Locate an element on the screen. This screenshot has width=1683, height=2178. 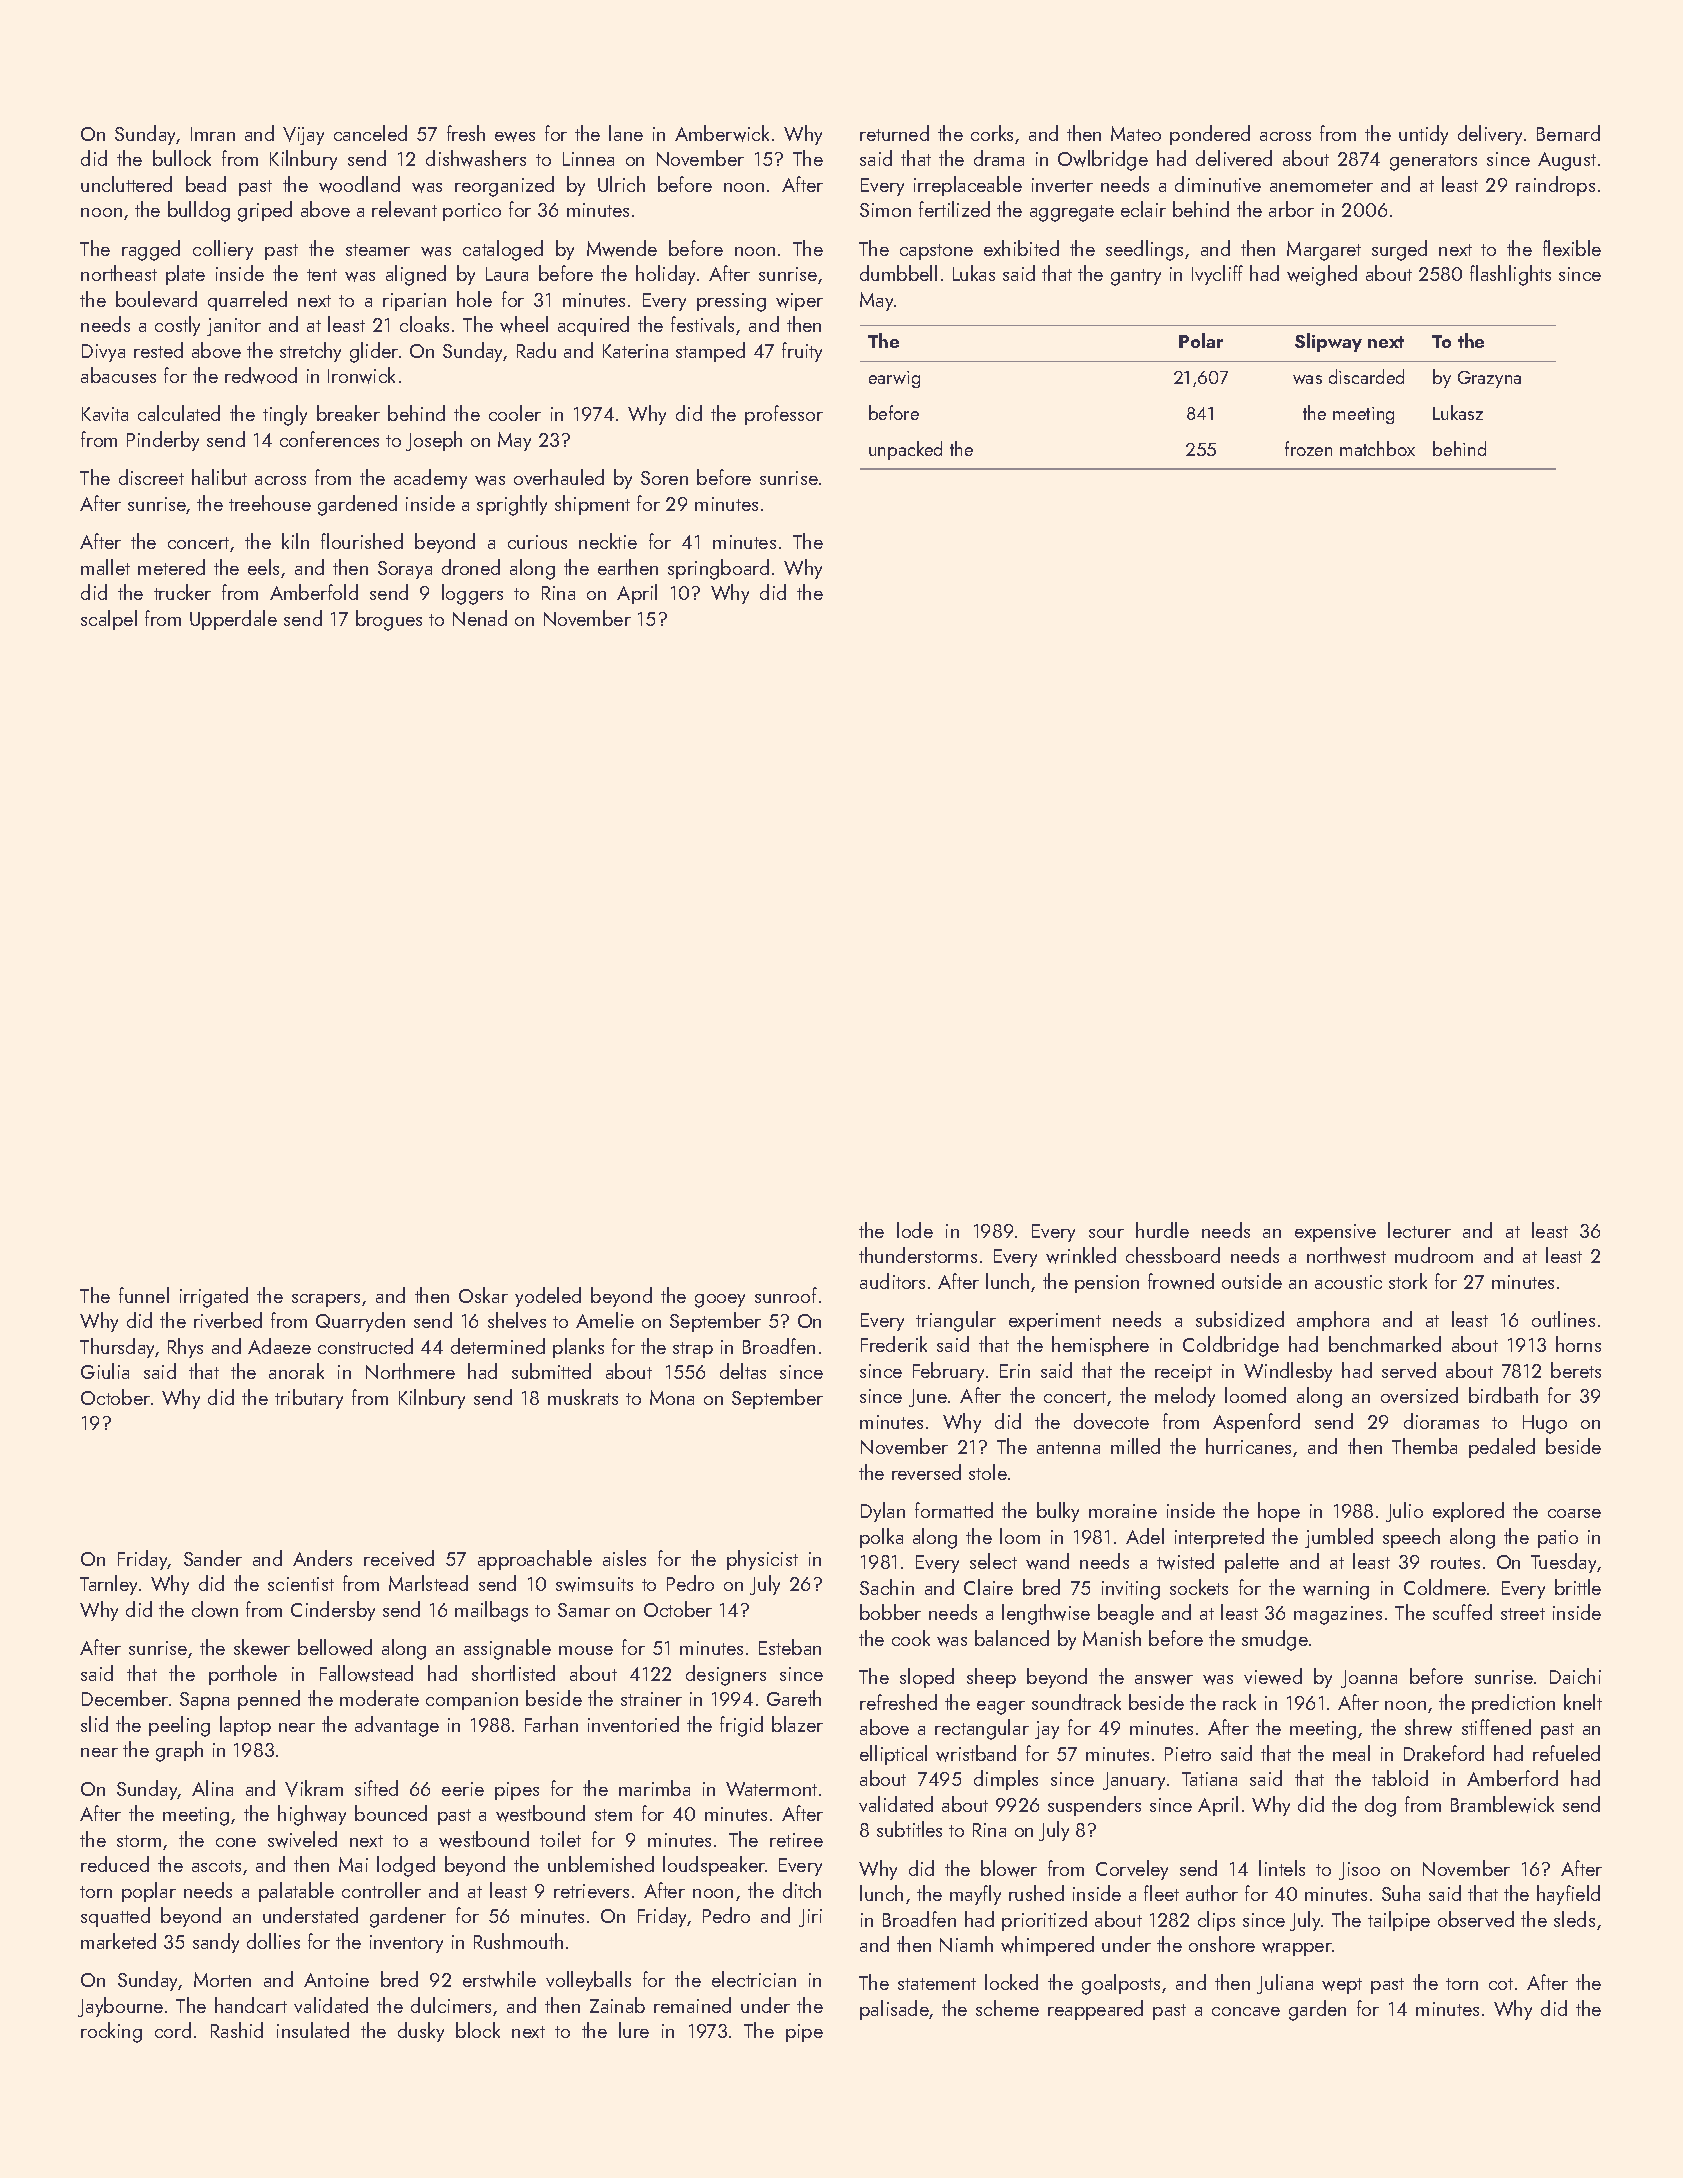
Soren is located at coordinates (664, 478).
